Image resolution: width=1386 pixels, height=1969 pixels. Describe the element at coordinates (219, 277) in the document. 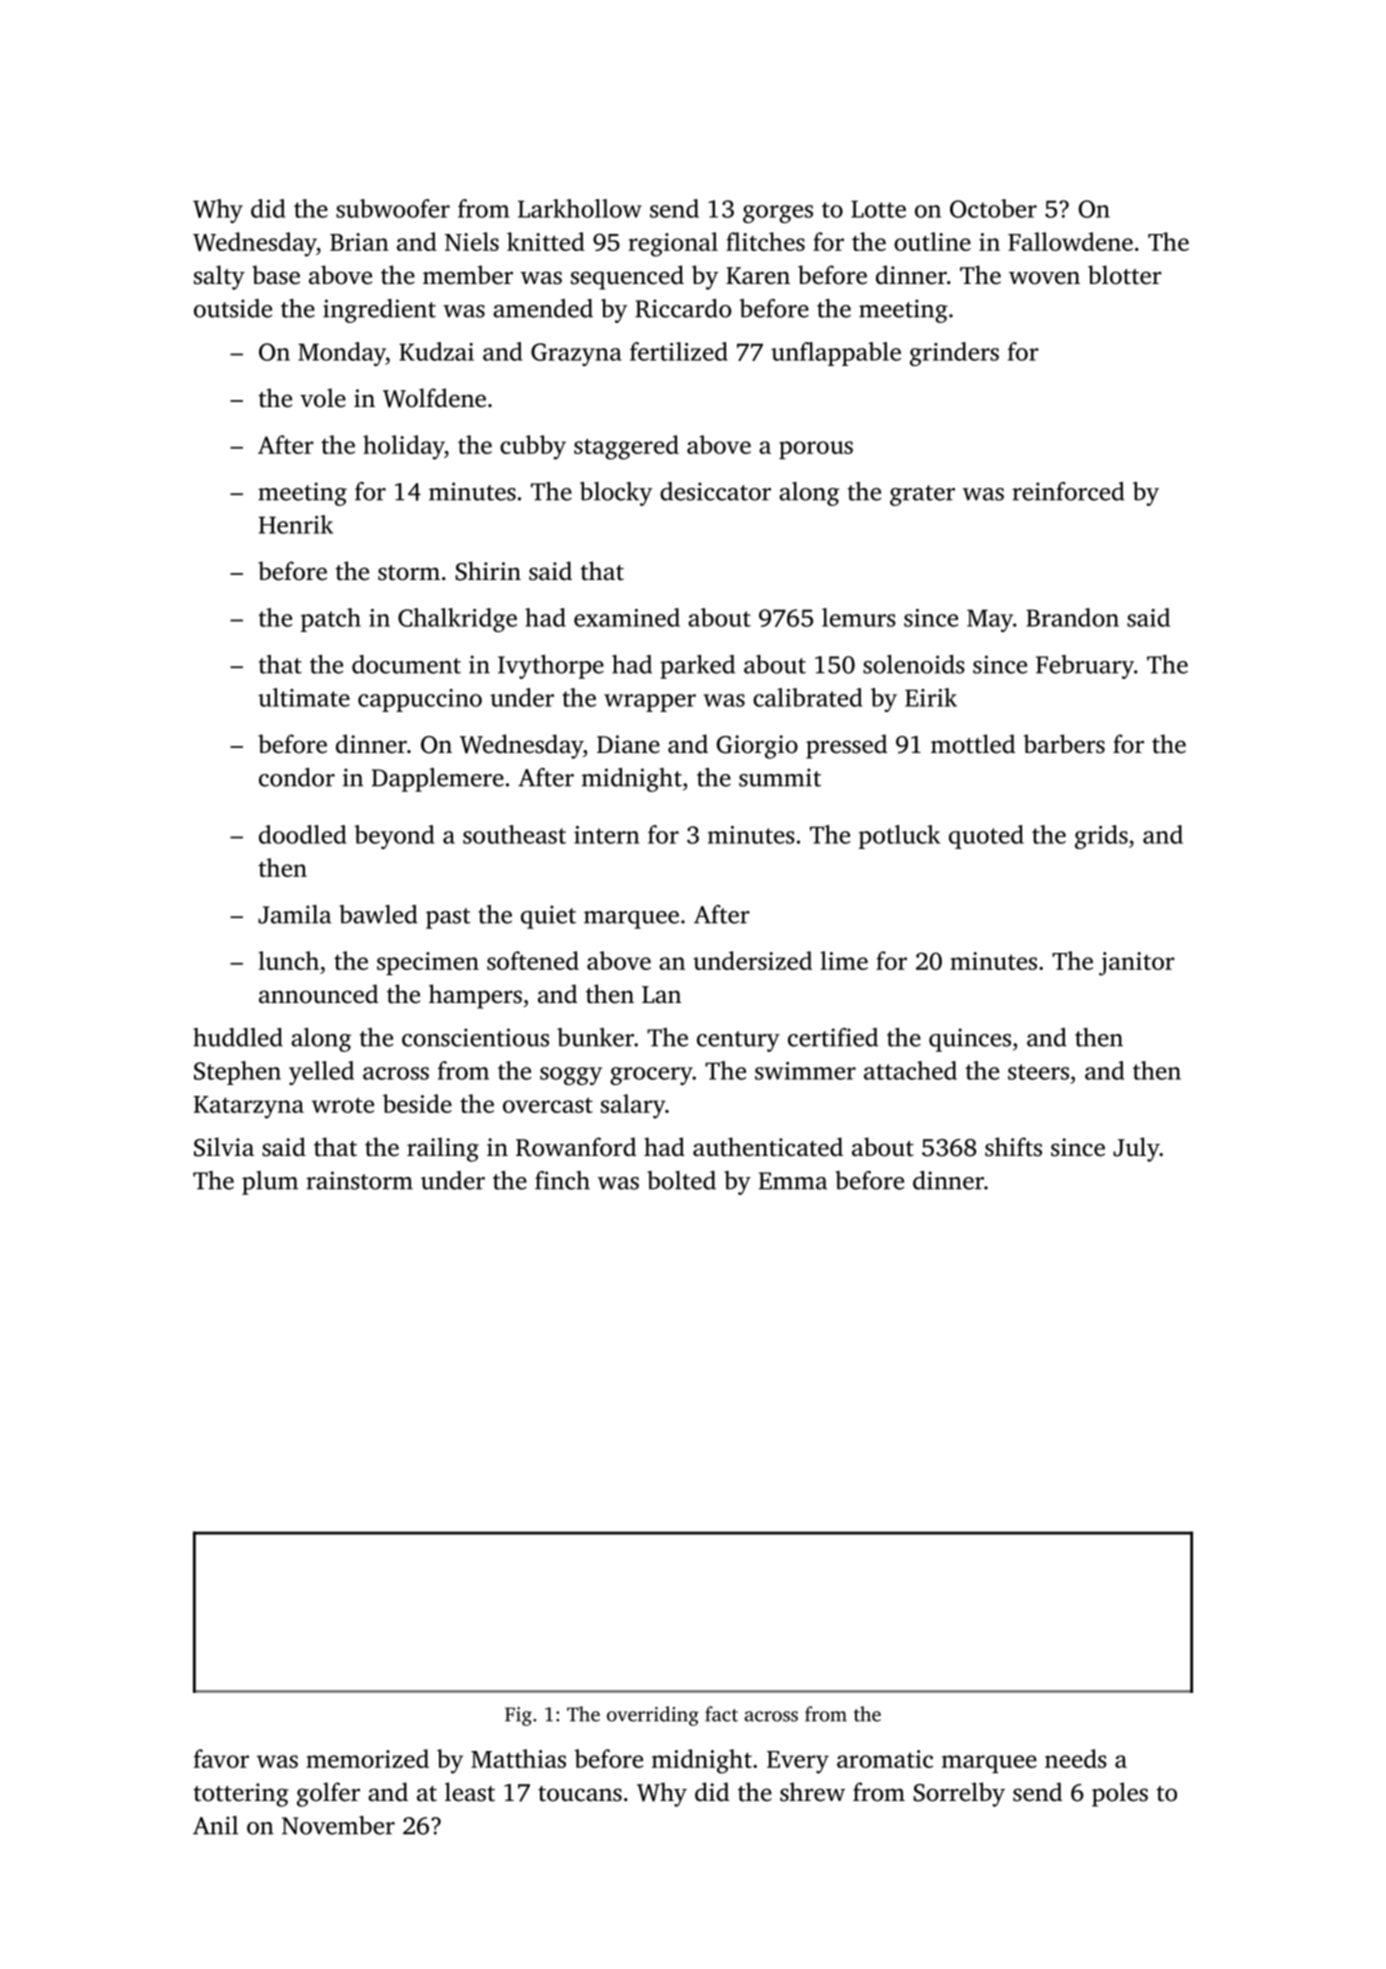

I see `salty` at that location.
